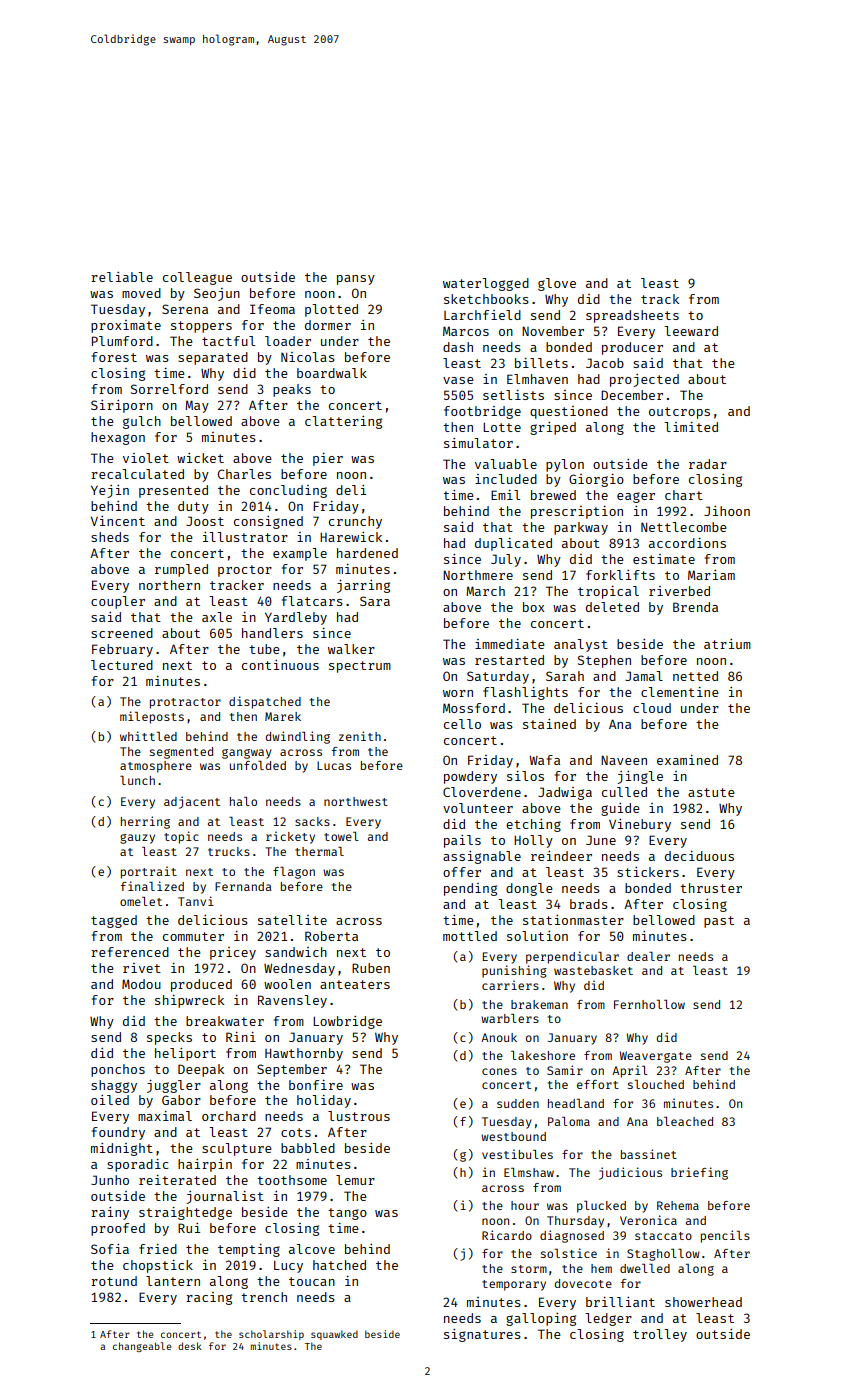 This screenshot has height=1400, width=849. What do you see at coordinates (110, 1100) in the screenshot?
I see `oiled` at bounding box center [110, 1100].
